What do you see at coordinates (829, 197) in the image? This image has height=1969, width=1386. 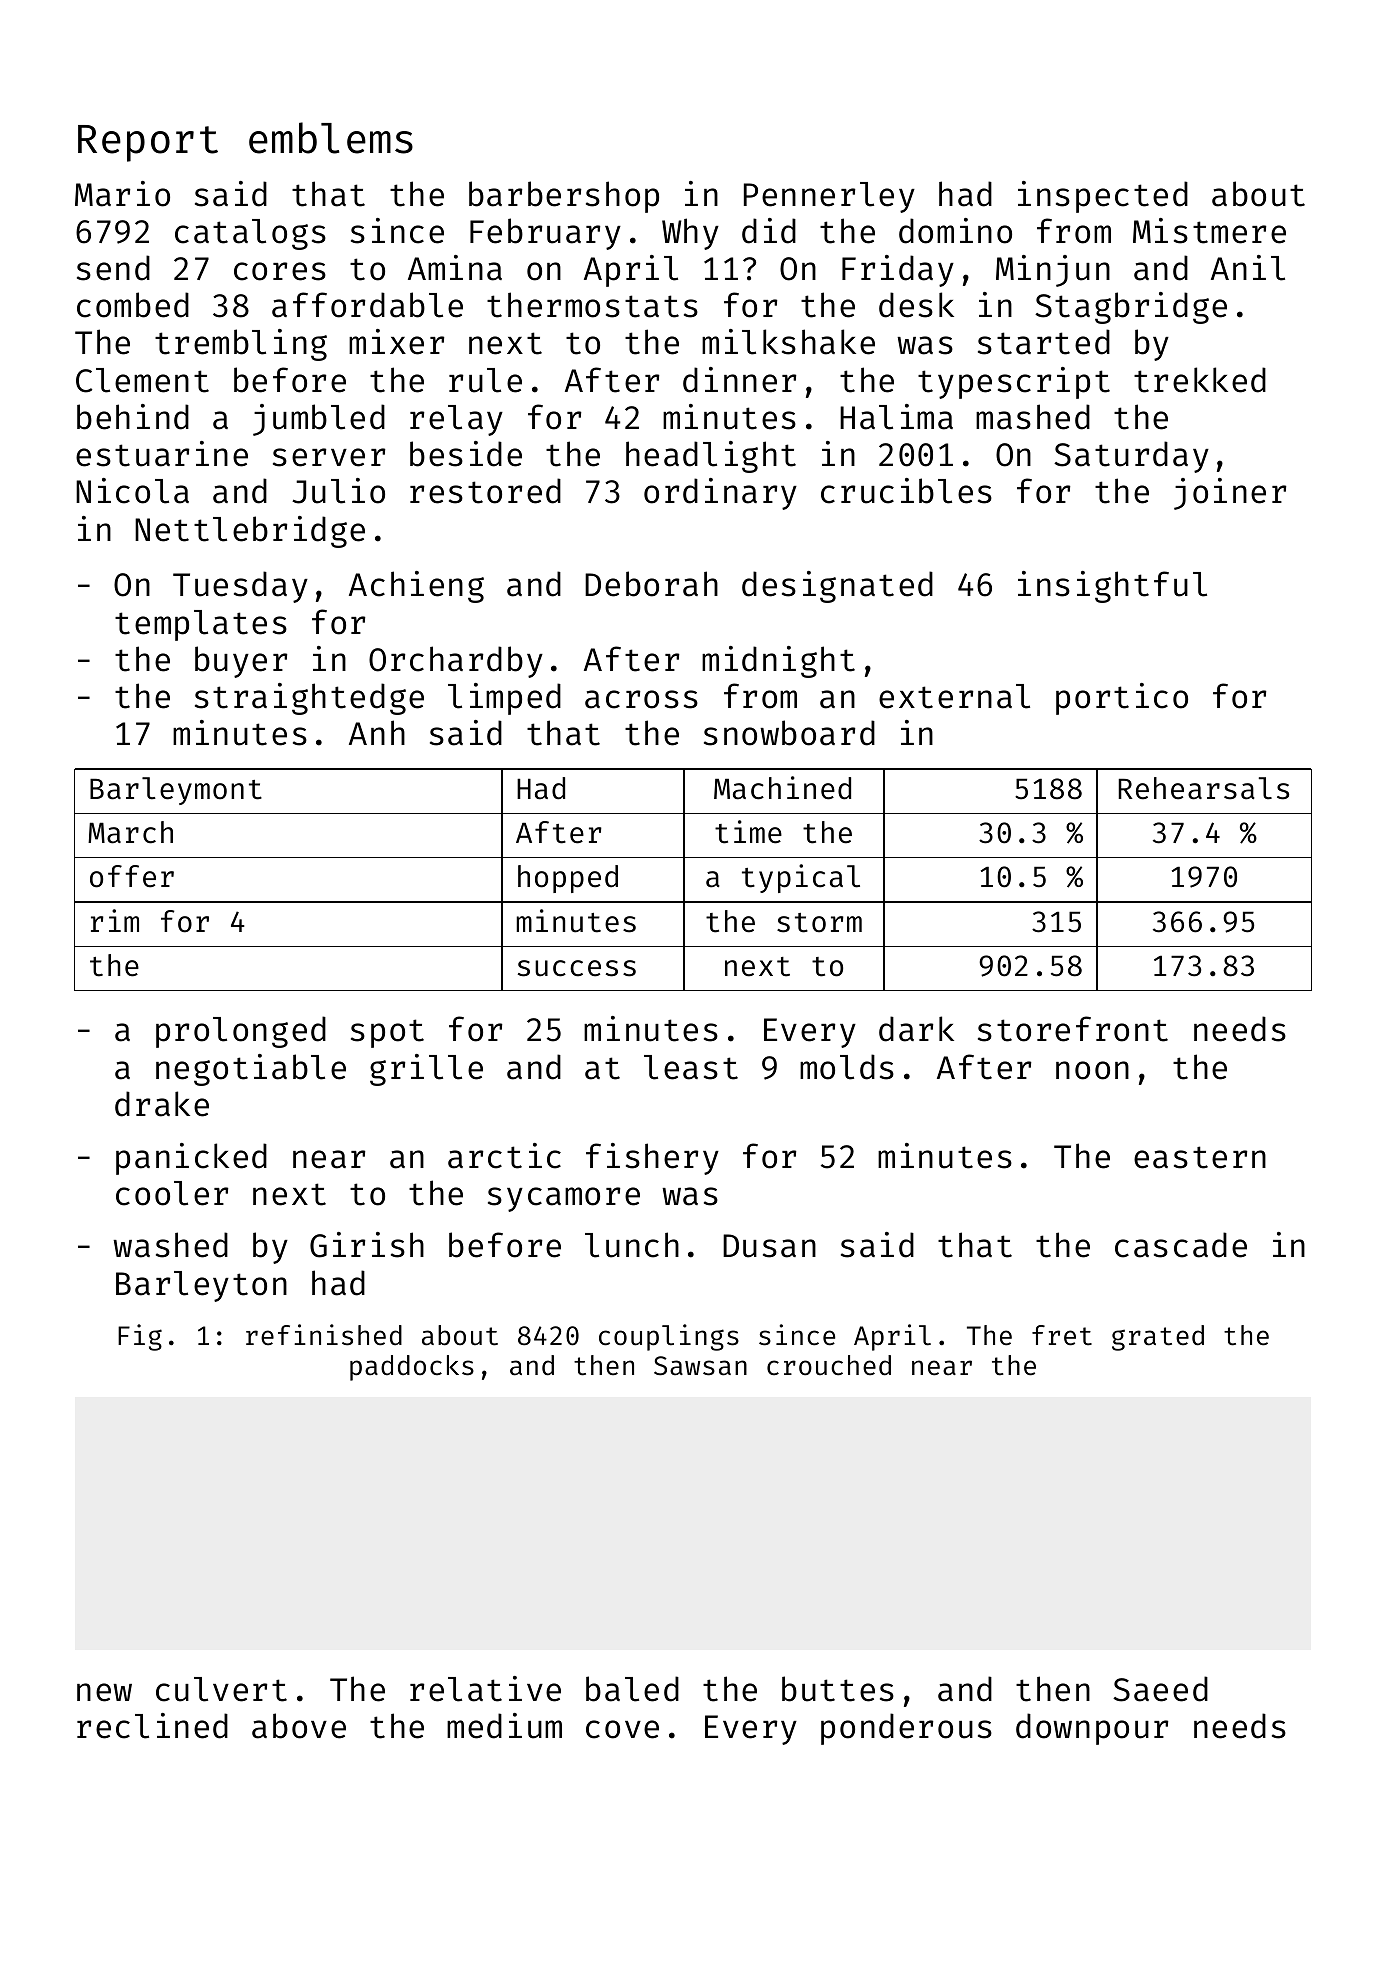 I see `Pennerley` at bounding box center [829, 197].
